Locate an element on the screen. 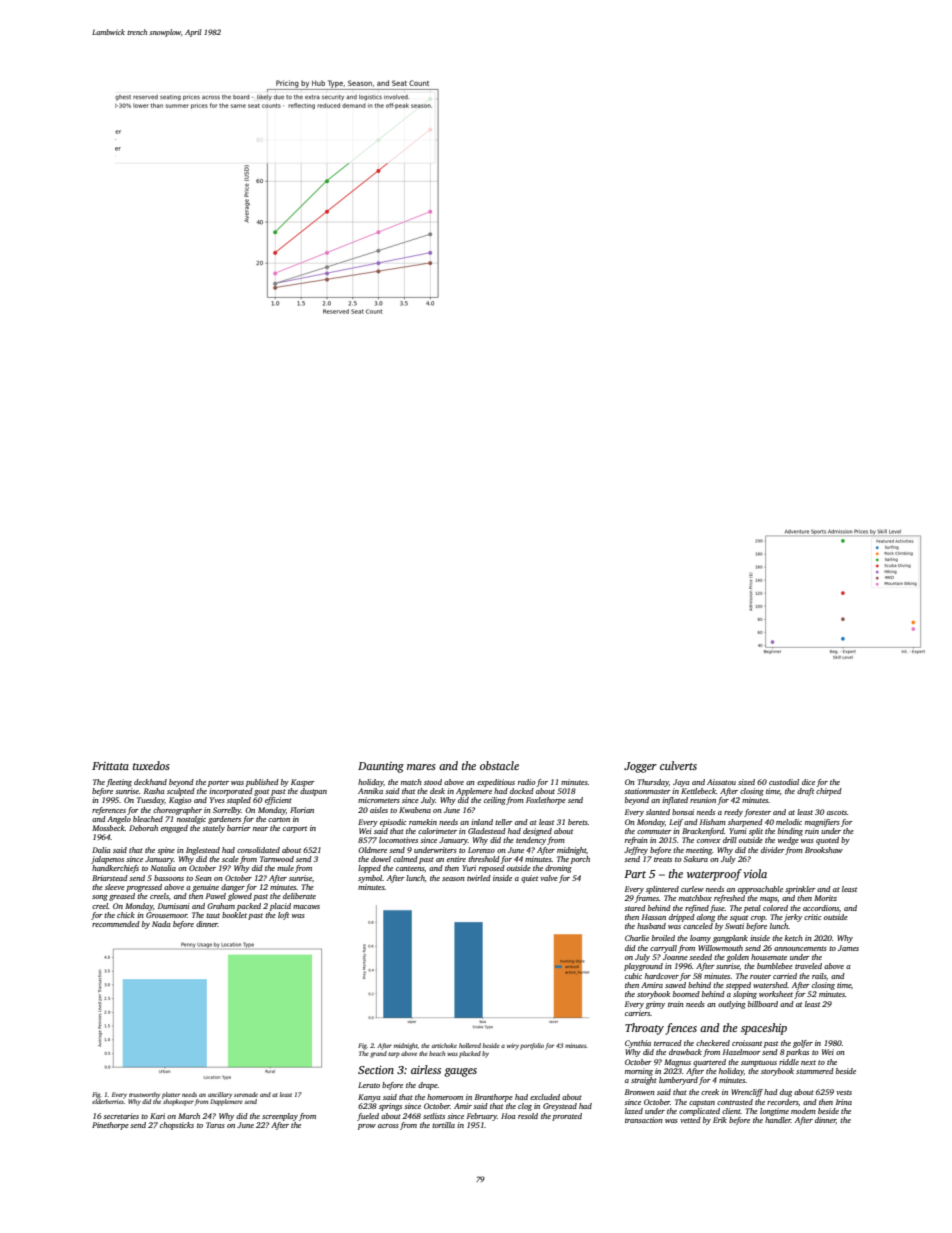  culverts is located at coordinates (678, 765).
